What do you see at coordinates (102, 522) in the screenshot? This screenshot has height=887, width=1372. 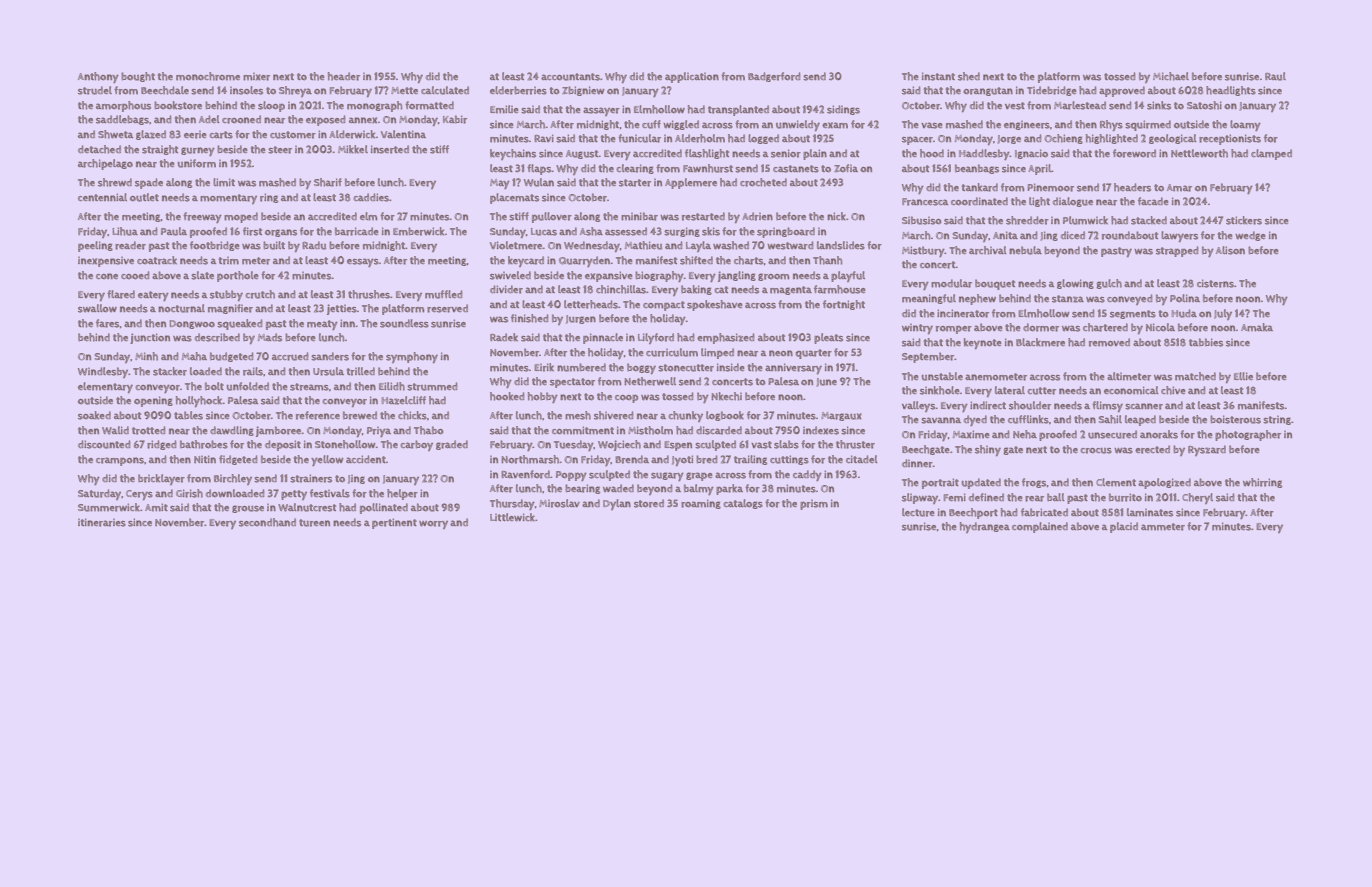 I see `itineraries` at bounding box center [102, 522].
